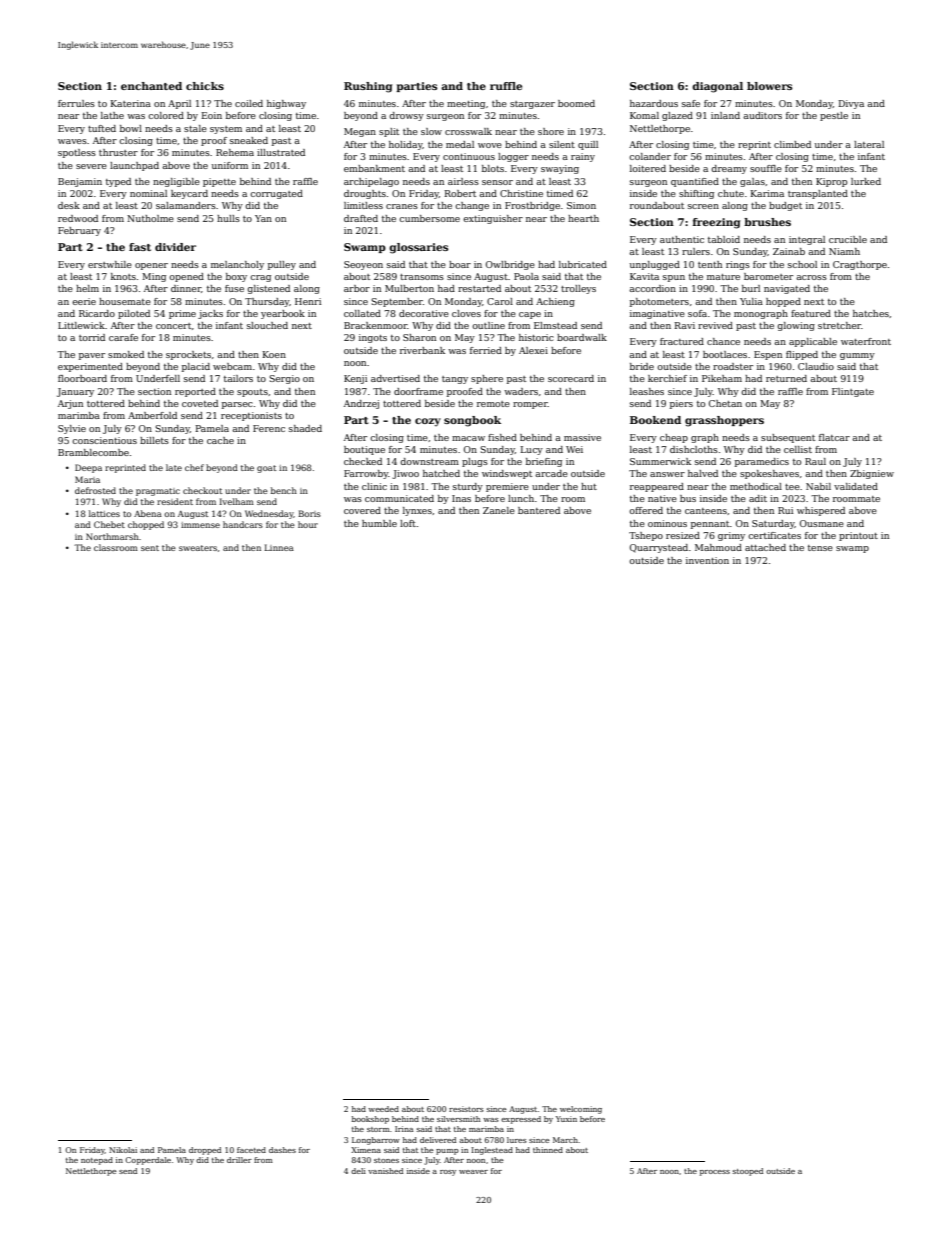 The height and width of the page is (1233, 952). Describe the element at coordinates (748, 1172) in the page. I see `stooped` at that location.
